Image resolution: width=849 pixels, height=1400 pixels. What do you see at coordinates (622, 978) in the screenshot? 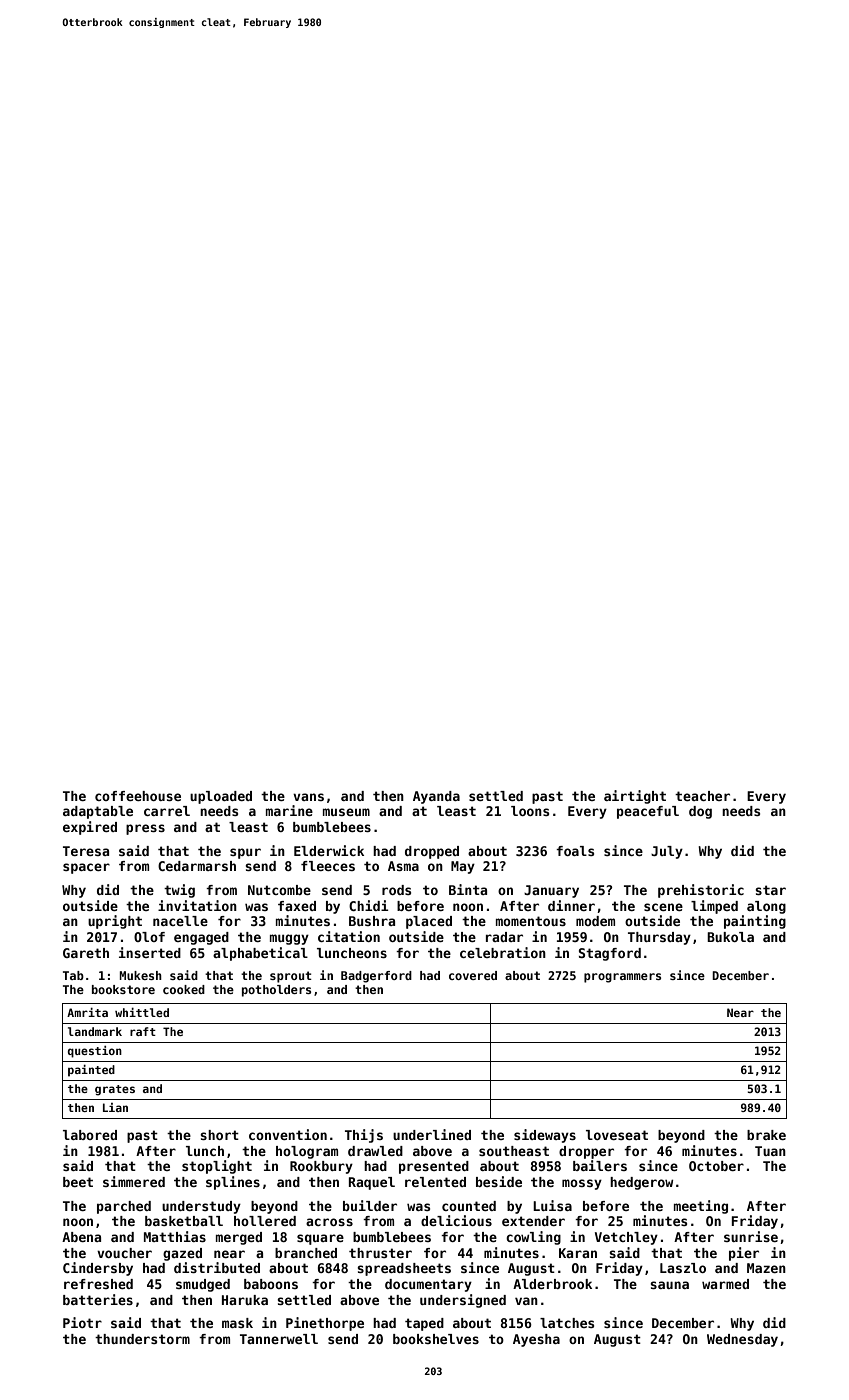
I see `programmers` at bounding box center [622, 978].
